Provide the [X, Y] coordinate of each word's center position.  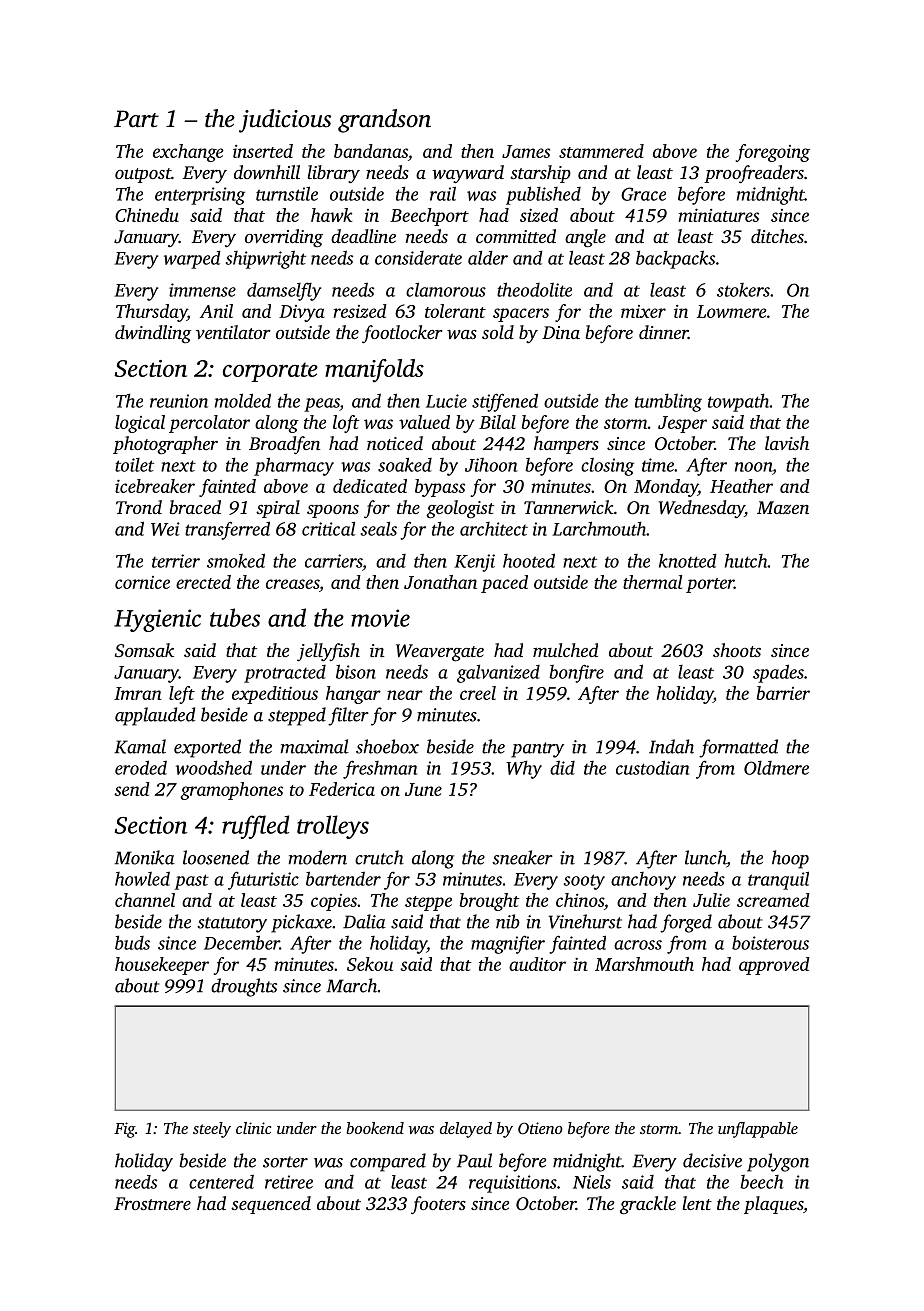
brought [489, 902]
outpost [143, 175]
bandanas [371, 151]
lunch [705, 857]
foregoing [773, 153]
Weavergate [440, 653]
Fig [124, 1130]
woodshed [214, 767]
